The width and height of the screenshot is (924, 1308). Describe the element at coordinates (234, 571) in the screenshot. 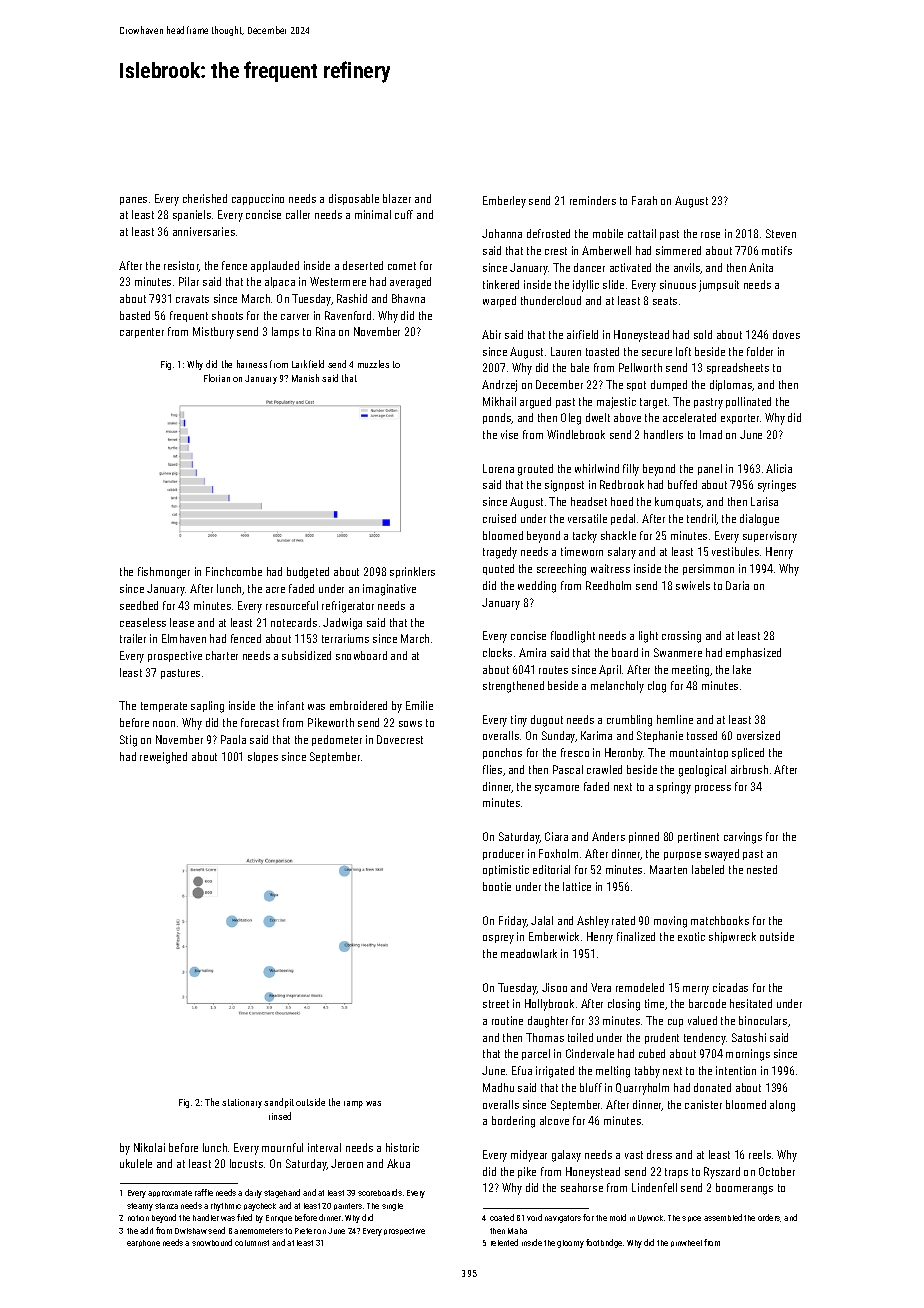

I see `Finchcombe` at that location.
